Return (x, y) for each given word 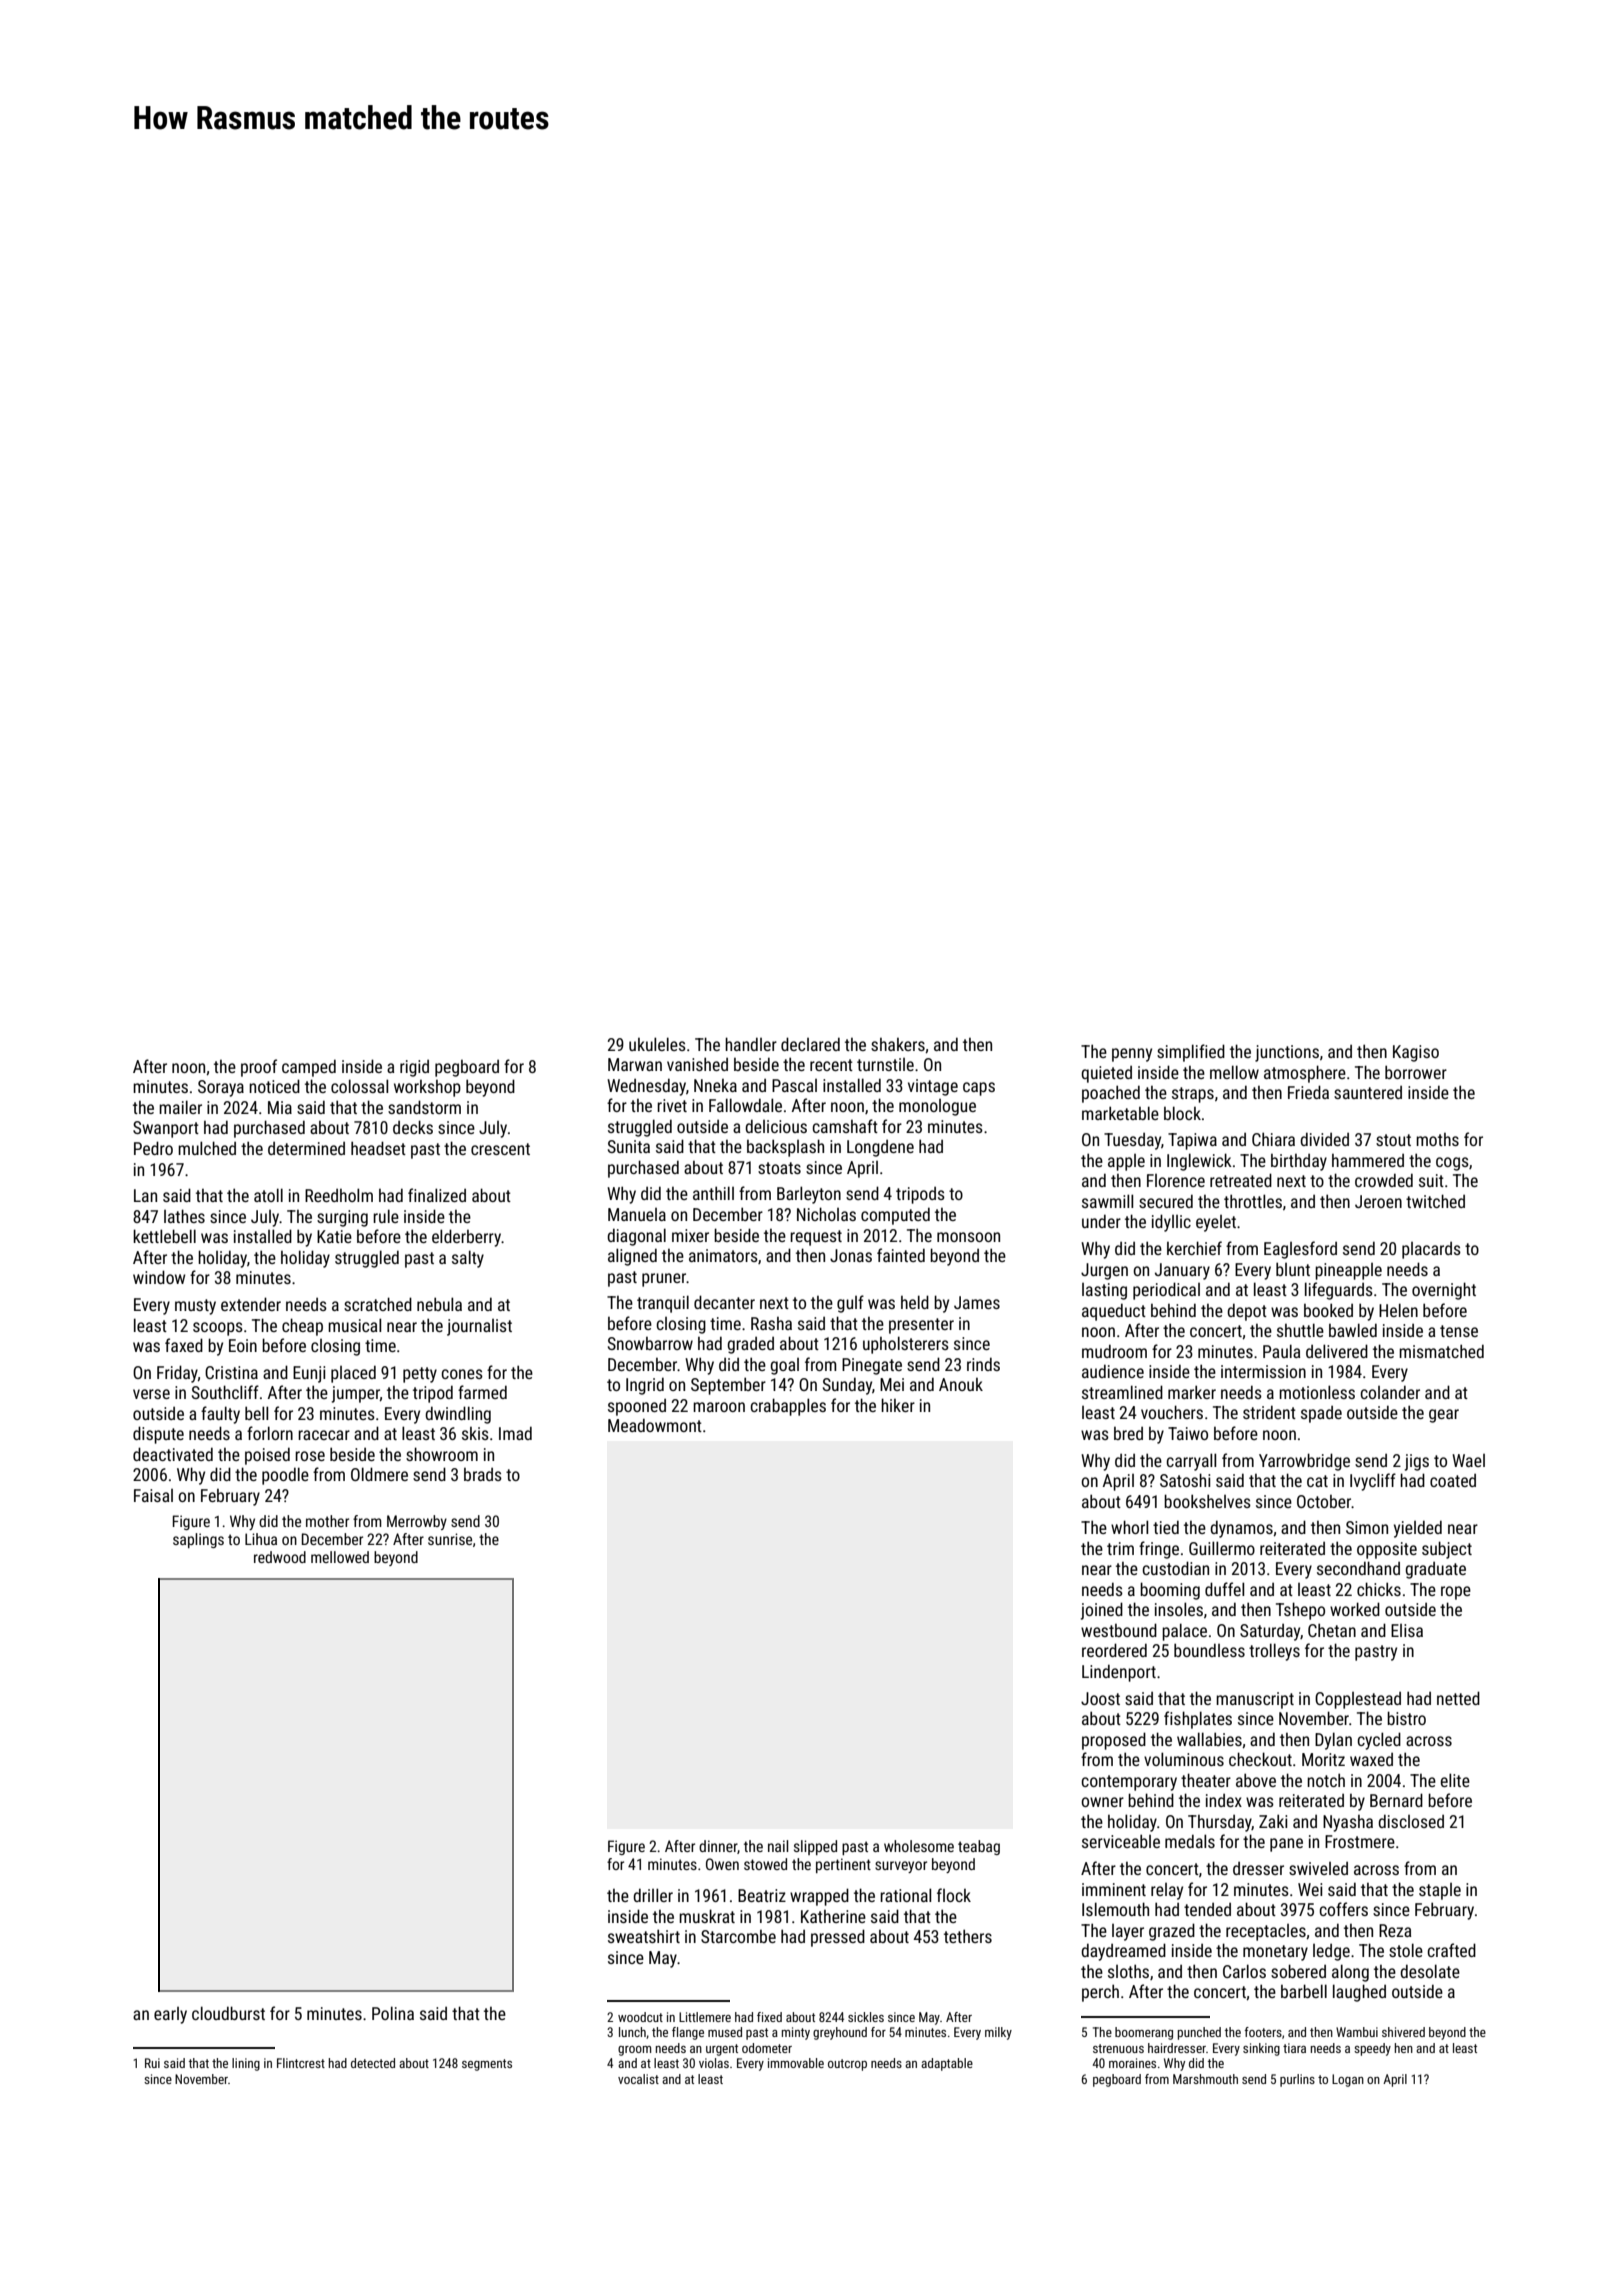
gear (1444, 1416)
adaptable (947, 2064)
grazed (1172, 1932)
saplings (198, 1540)
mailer (180, 1107)
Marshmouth (1205, 2079)
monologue (937, 1107)
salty (468, 1259)
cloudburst (228, 2013)
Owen (722, 1864)
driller (653, 1895)
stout (1393, 1140)
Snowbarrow (650, 1343)
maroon (719, 1407)
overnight (1444, 1291)
